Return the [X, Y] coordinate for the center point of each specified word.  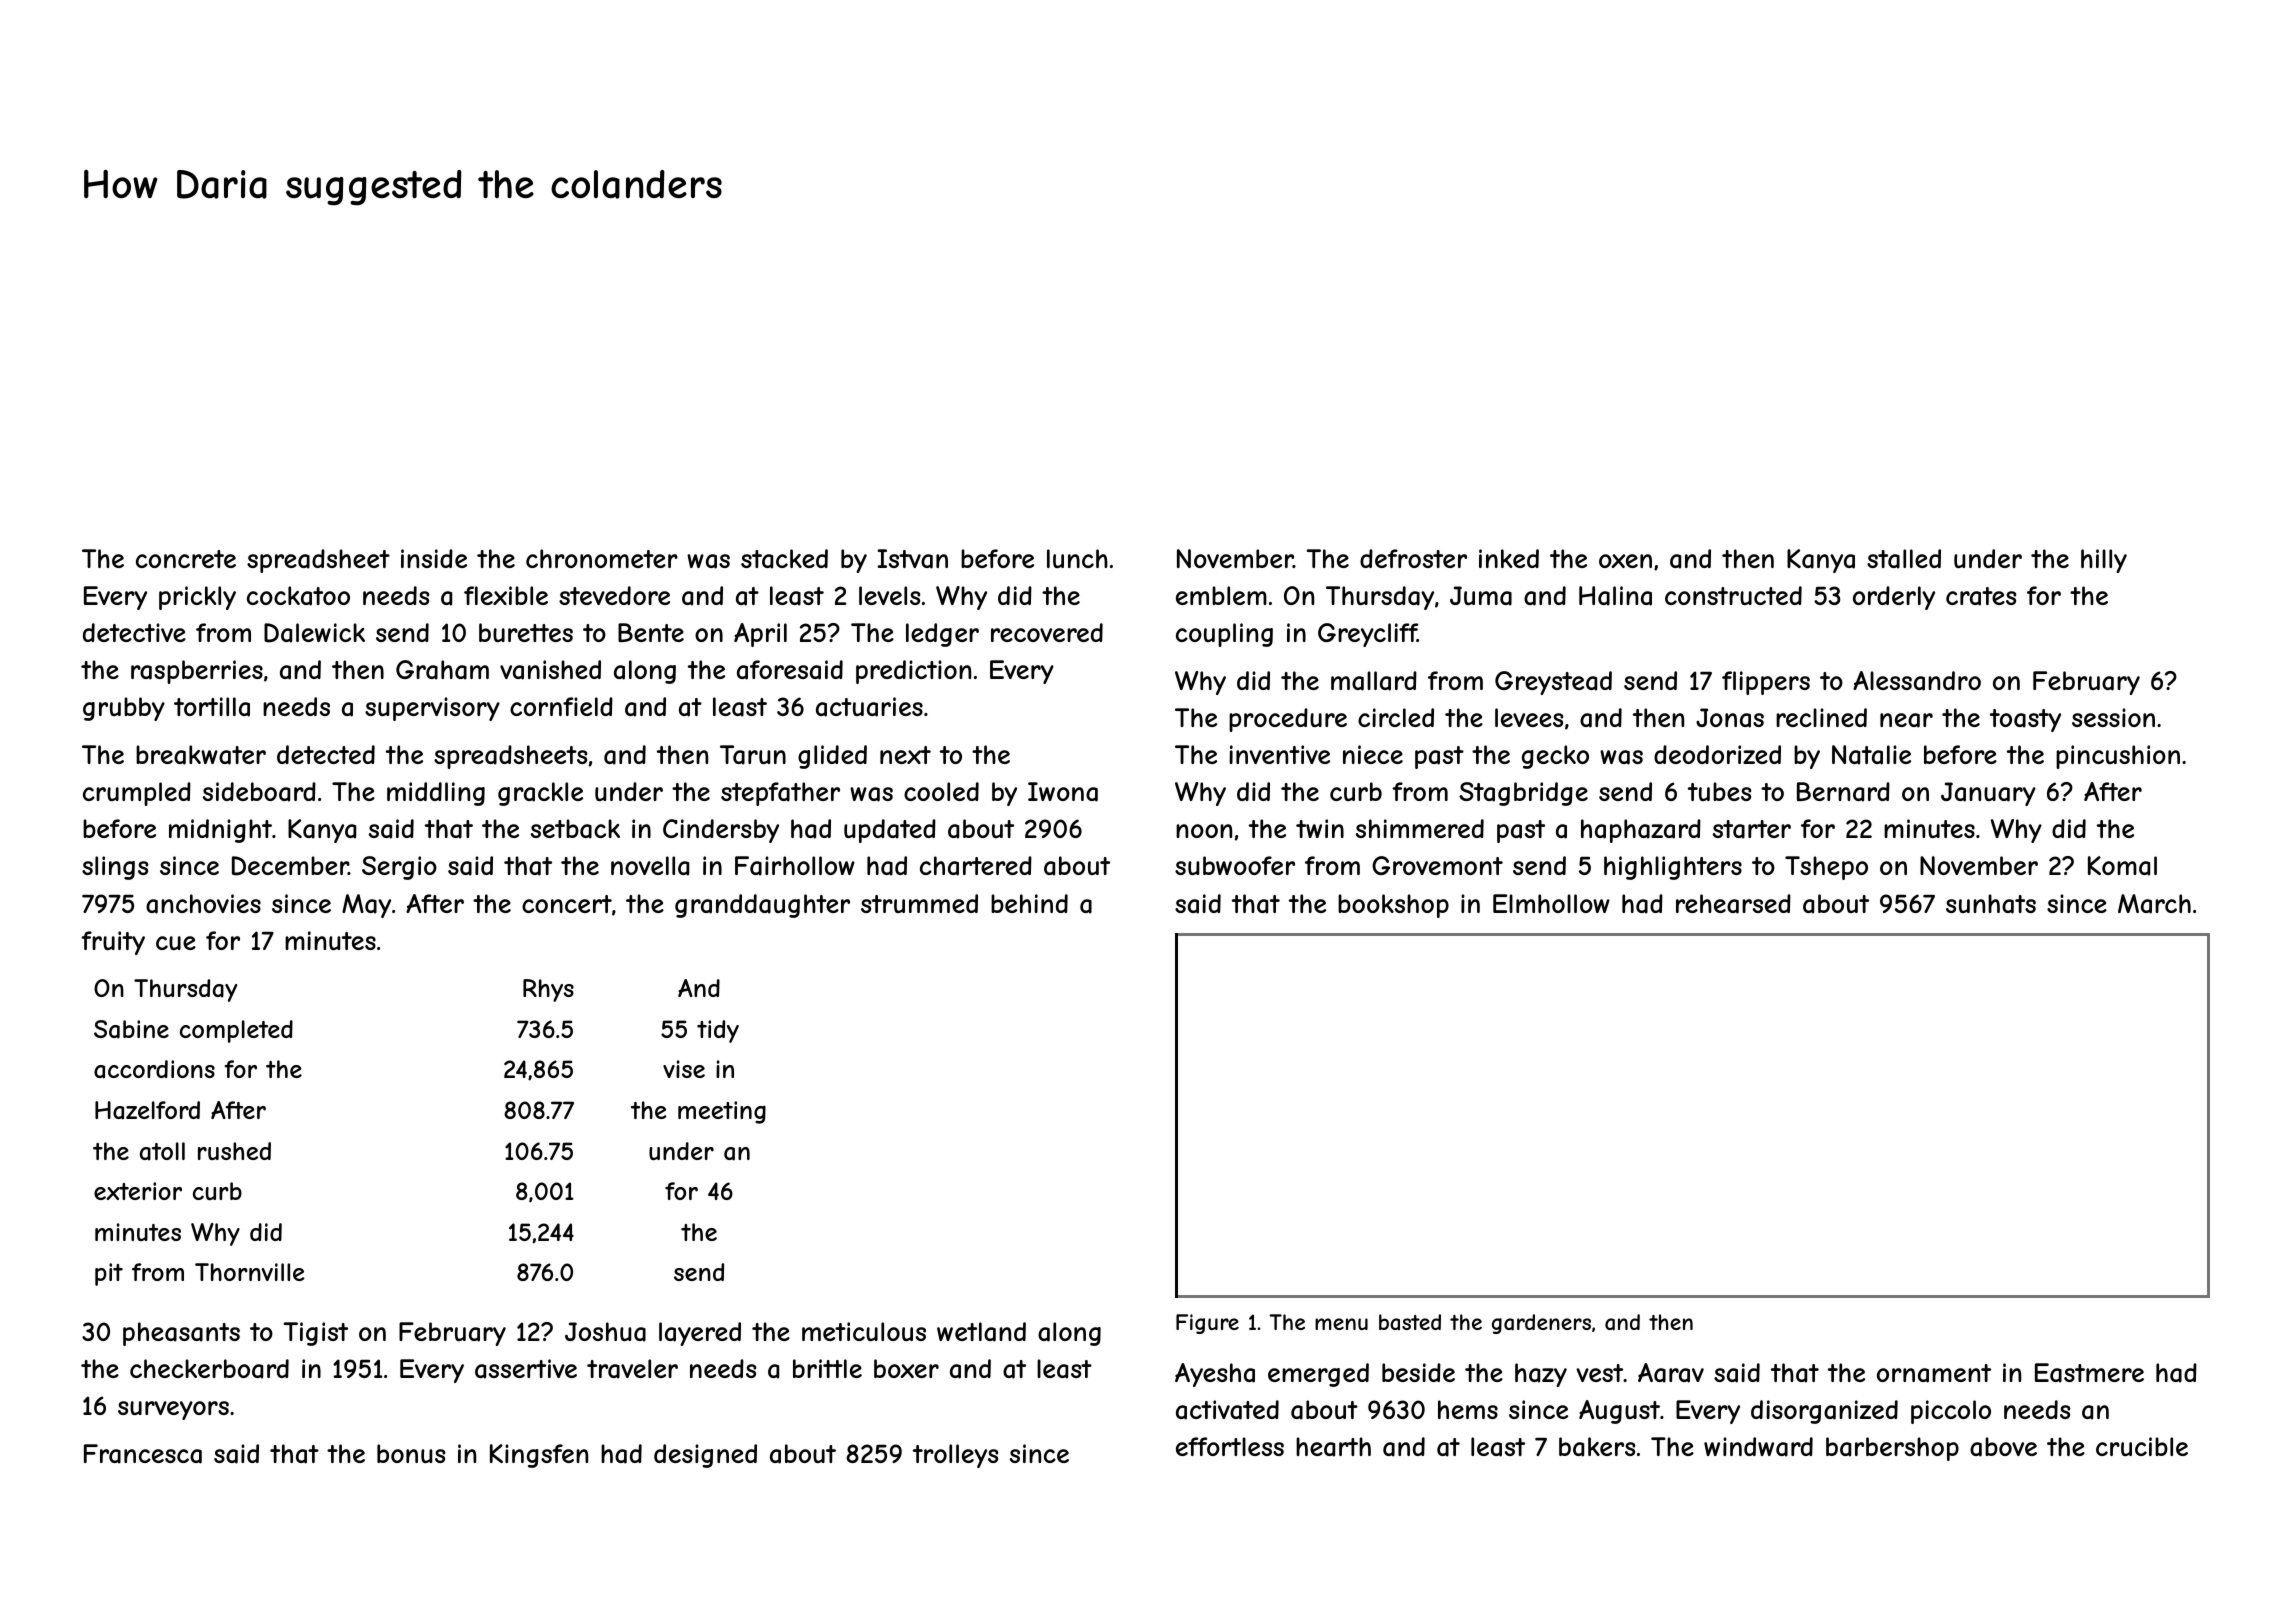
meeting [722, 1112]
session [2113, 717]
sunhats [1991, 904]
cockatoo [298, 596]
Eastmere [2089, 1373]
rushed [234, 1151]
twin [1320, 828]
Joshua [605, 1332]
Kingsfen [539, 1456]
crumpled [137, 794]
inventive [1279, 754]
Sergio [399, 868]
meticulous [864, 1331]
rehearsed [1733, 904]
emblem [1221, 595]
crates [1981, 596]
